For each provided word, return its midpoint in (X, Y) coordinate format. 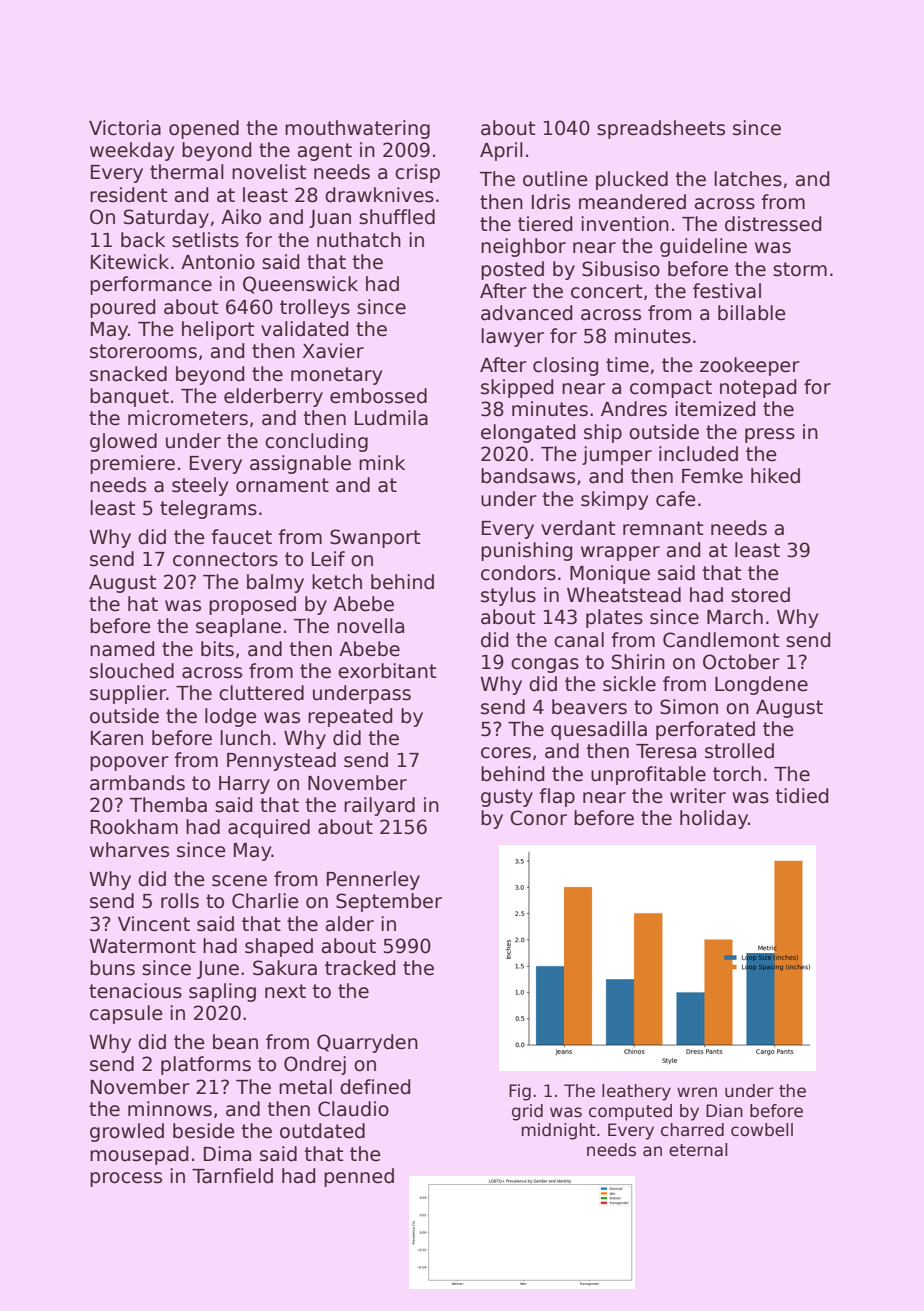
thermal (187, 172)
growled (127, 1132)
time (627, 365)
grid (527, 1112)
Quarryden (367, 1043)
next (285, 991)
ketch (337, 582)
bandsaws (528, 476)
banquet (129, 397)
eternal (698, 1150)
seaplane (238, 627)
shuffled (397, 217)
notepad (758, 388)
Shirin (638, 662)
